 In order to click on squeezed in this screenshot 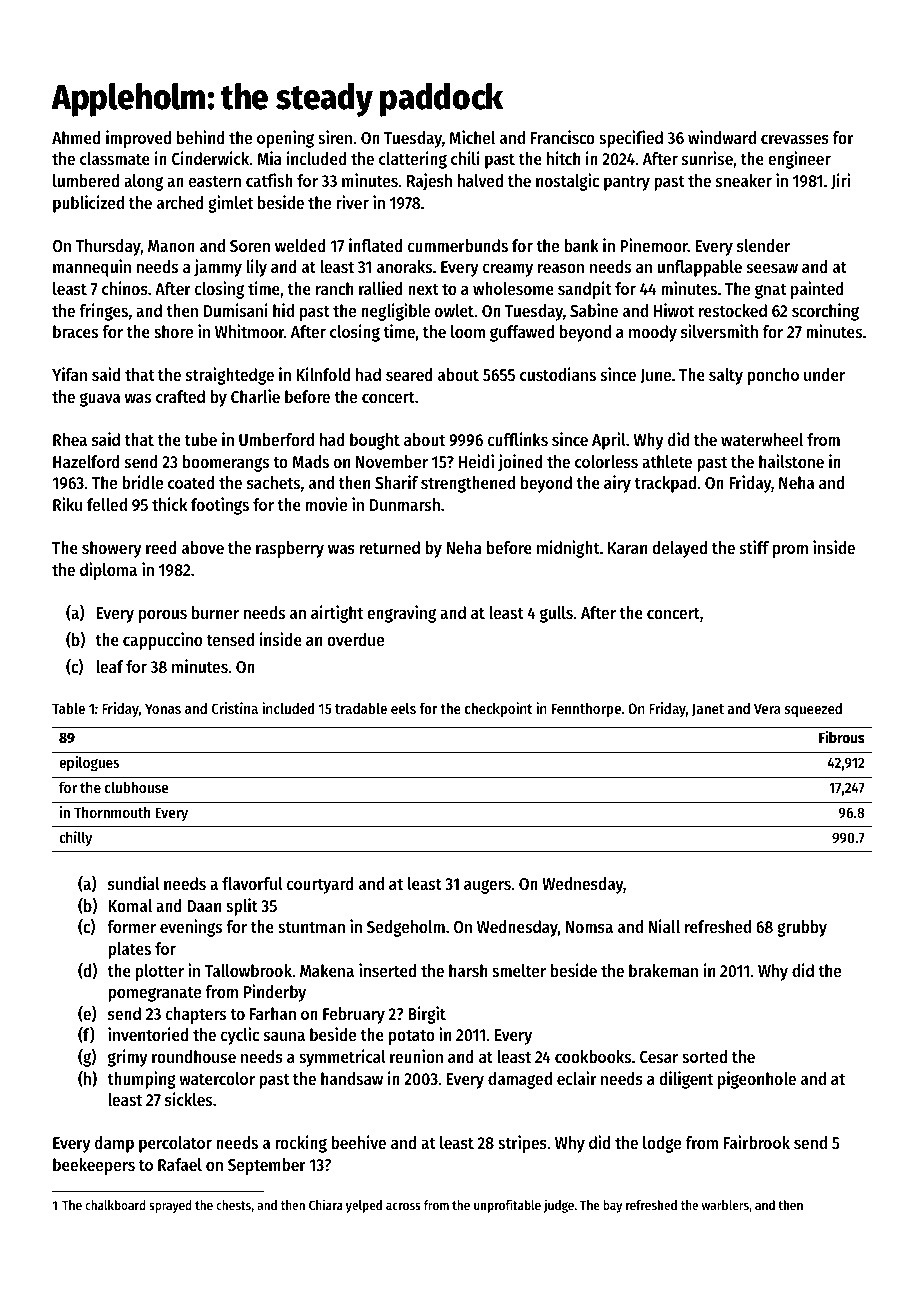, I will do `click(813, 710)`.
